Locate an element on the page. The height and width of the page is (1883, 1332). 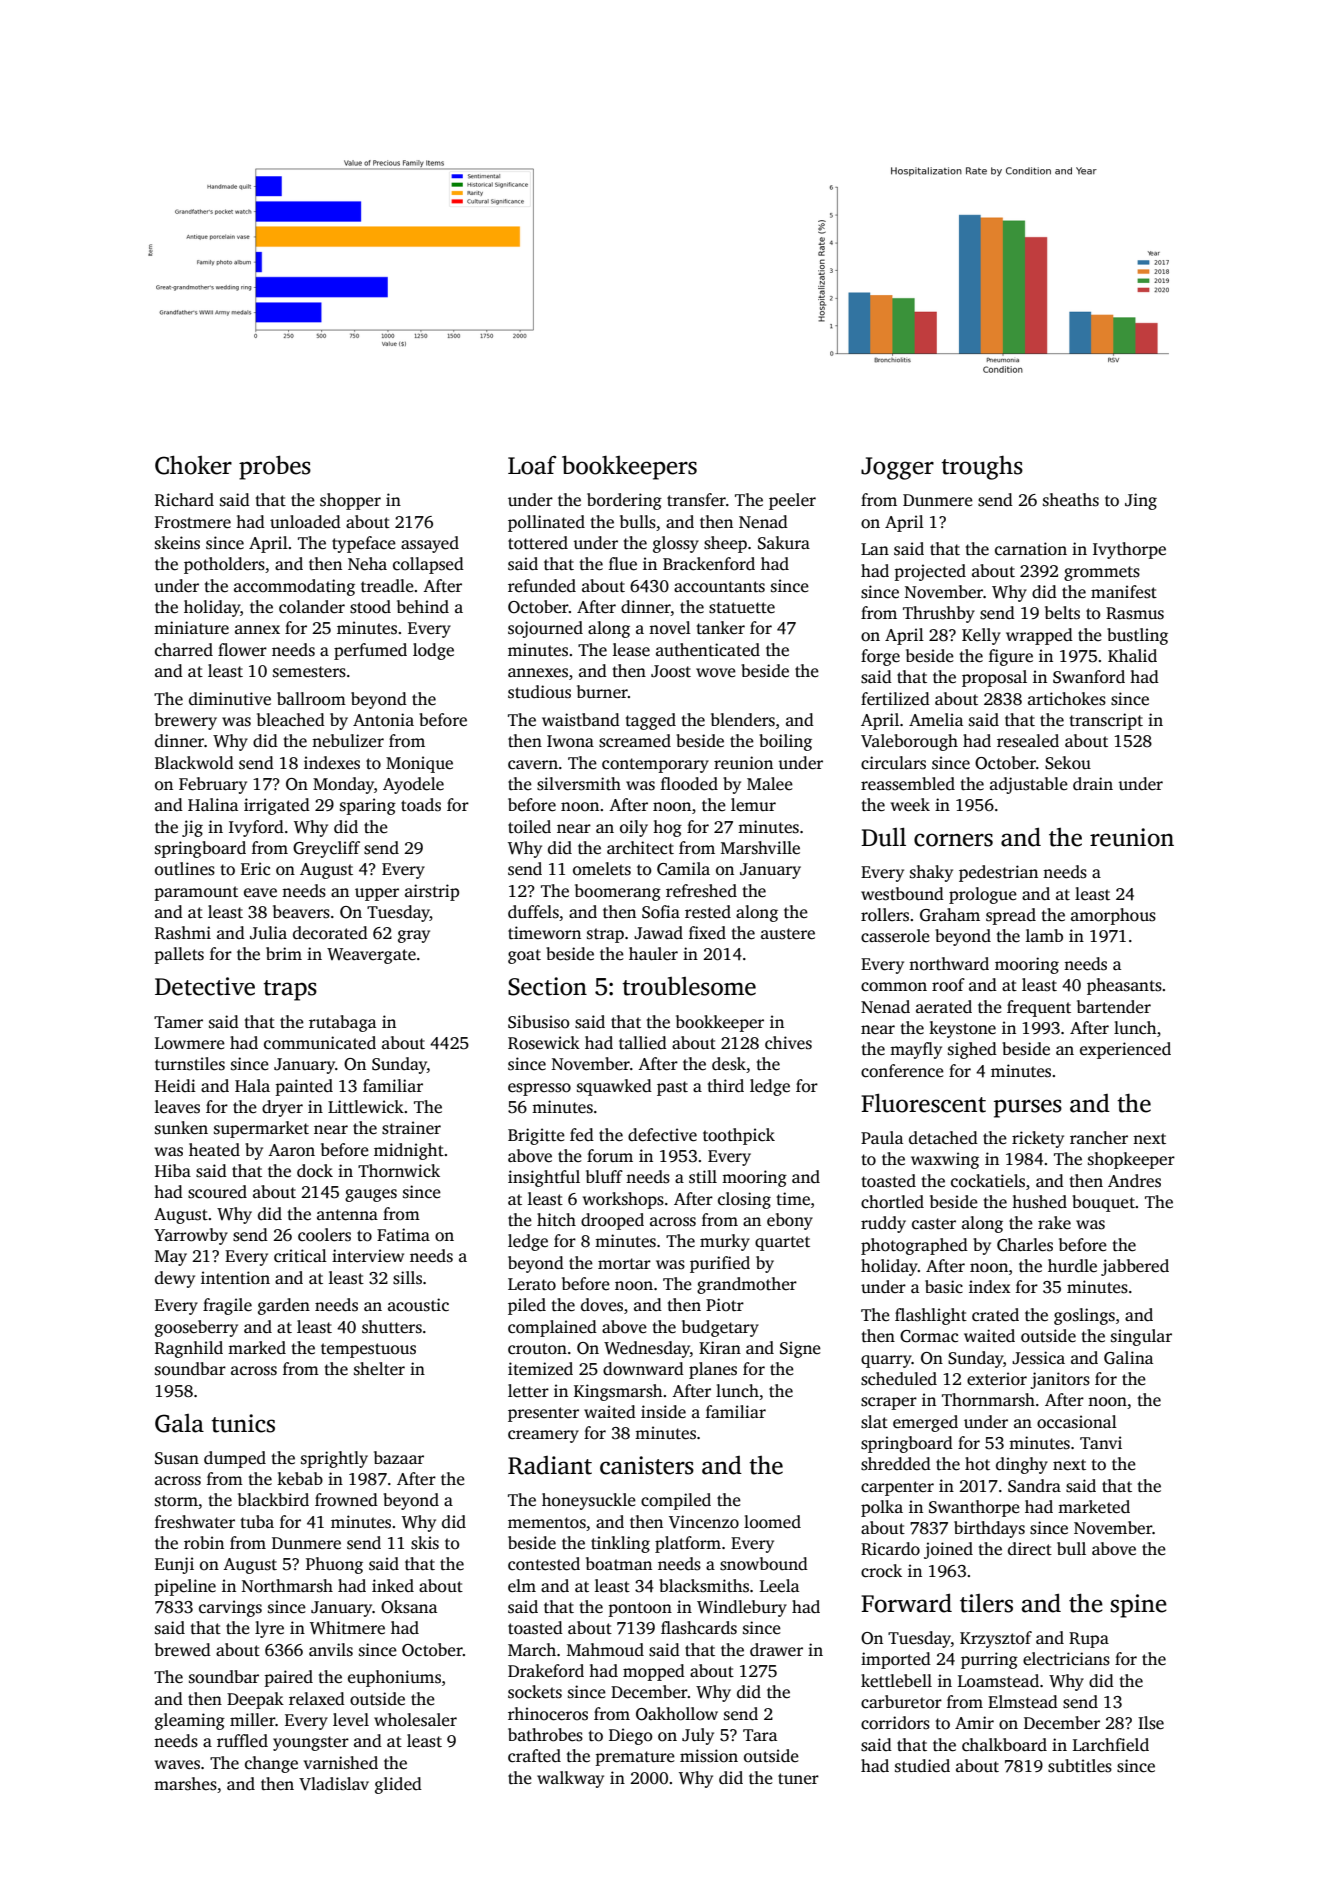
Jing is located at coordinates (1141, 501).
